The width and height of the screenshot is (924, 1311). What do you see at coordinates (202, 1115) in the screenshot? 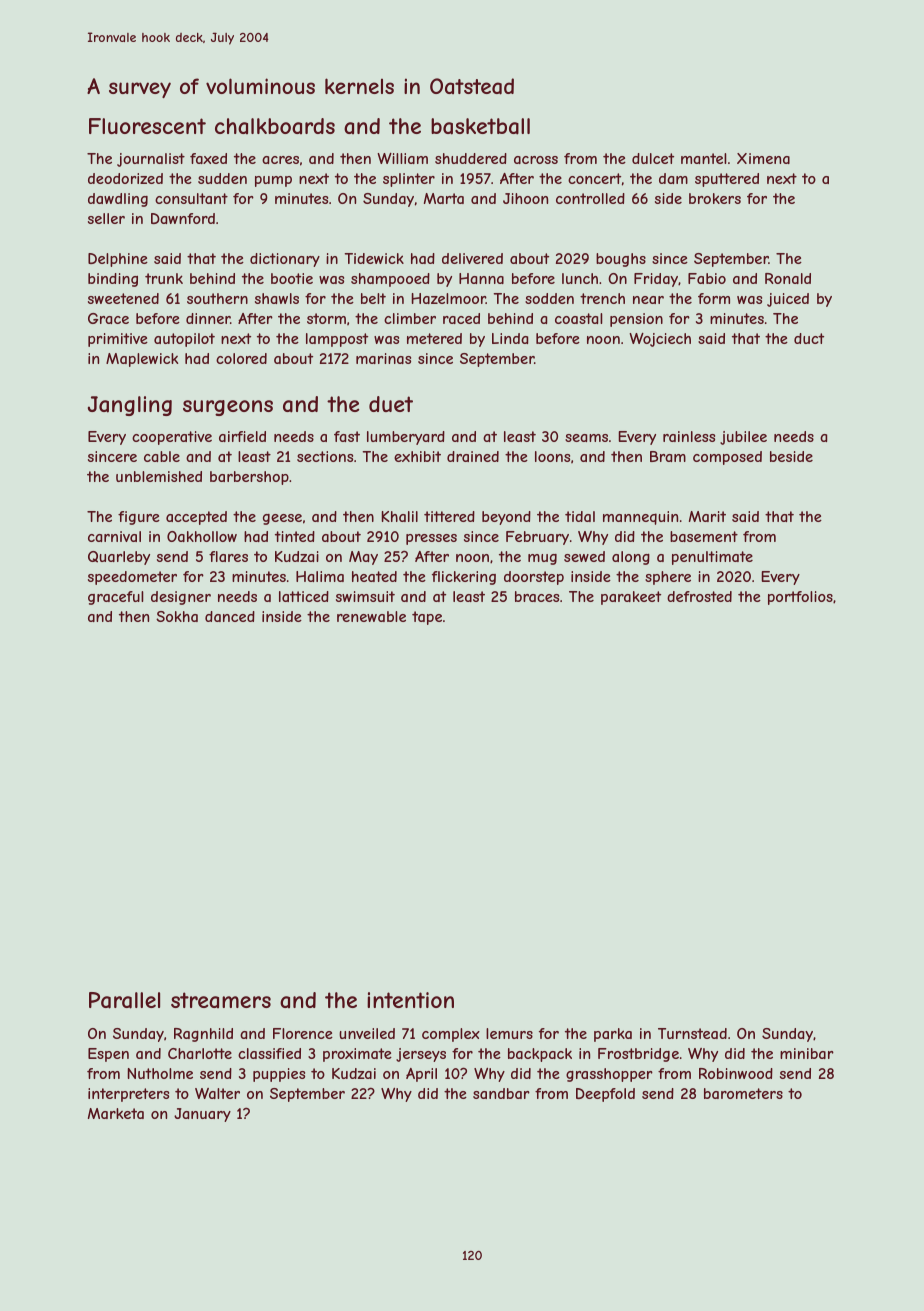
I see `January` at bounding box center [202, 1115].
